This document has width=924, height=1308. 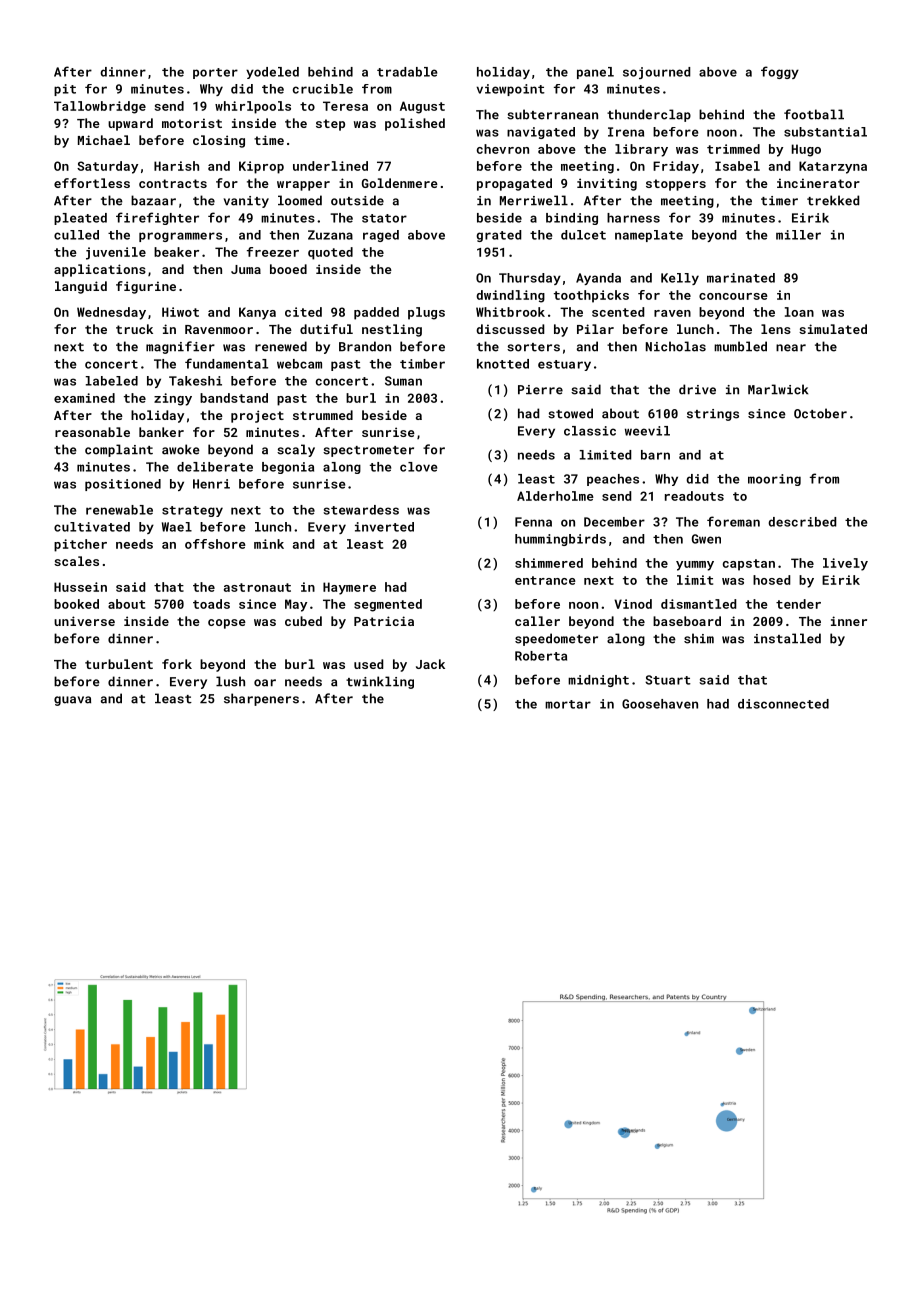 I want to click on Haymere, so click(x=349, y=588).
